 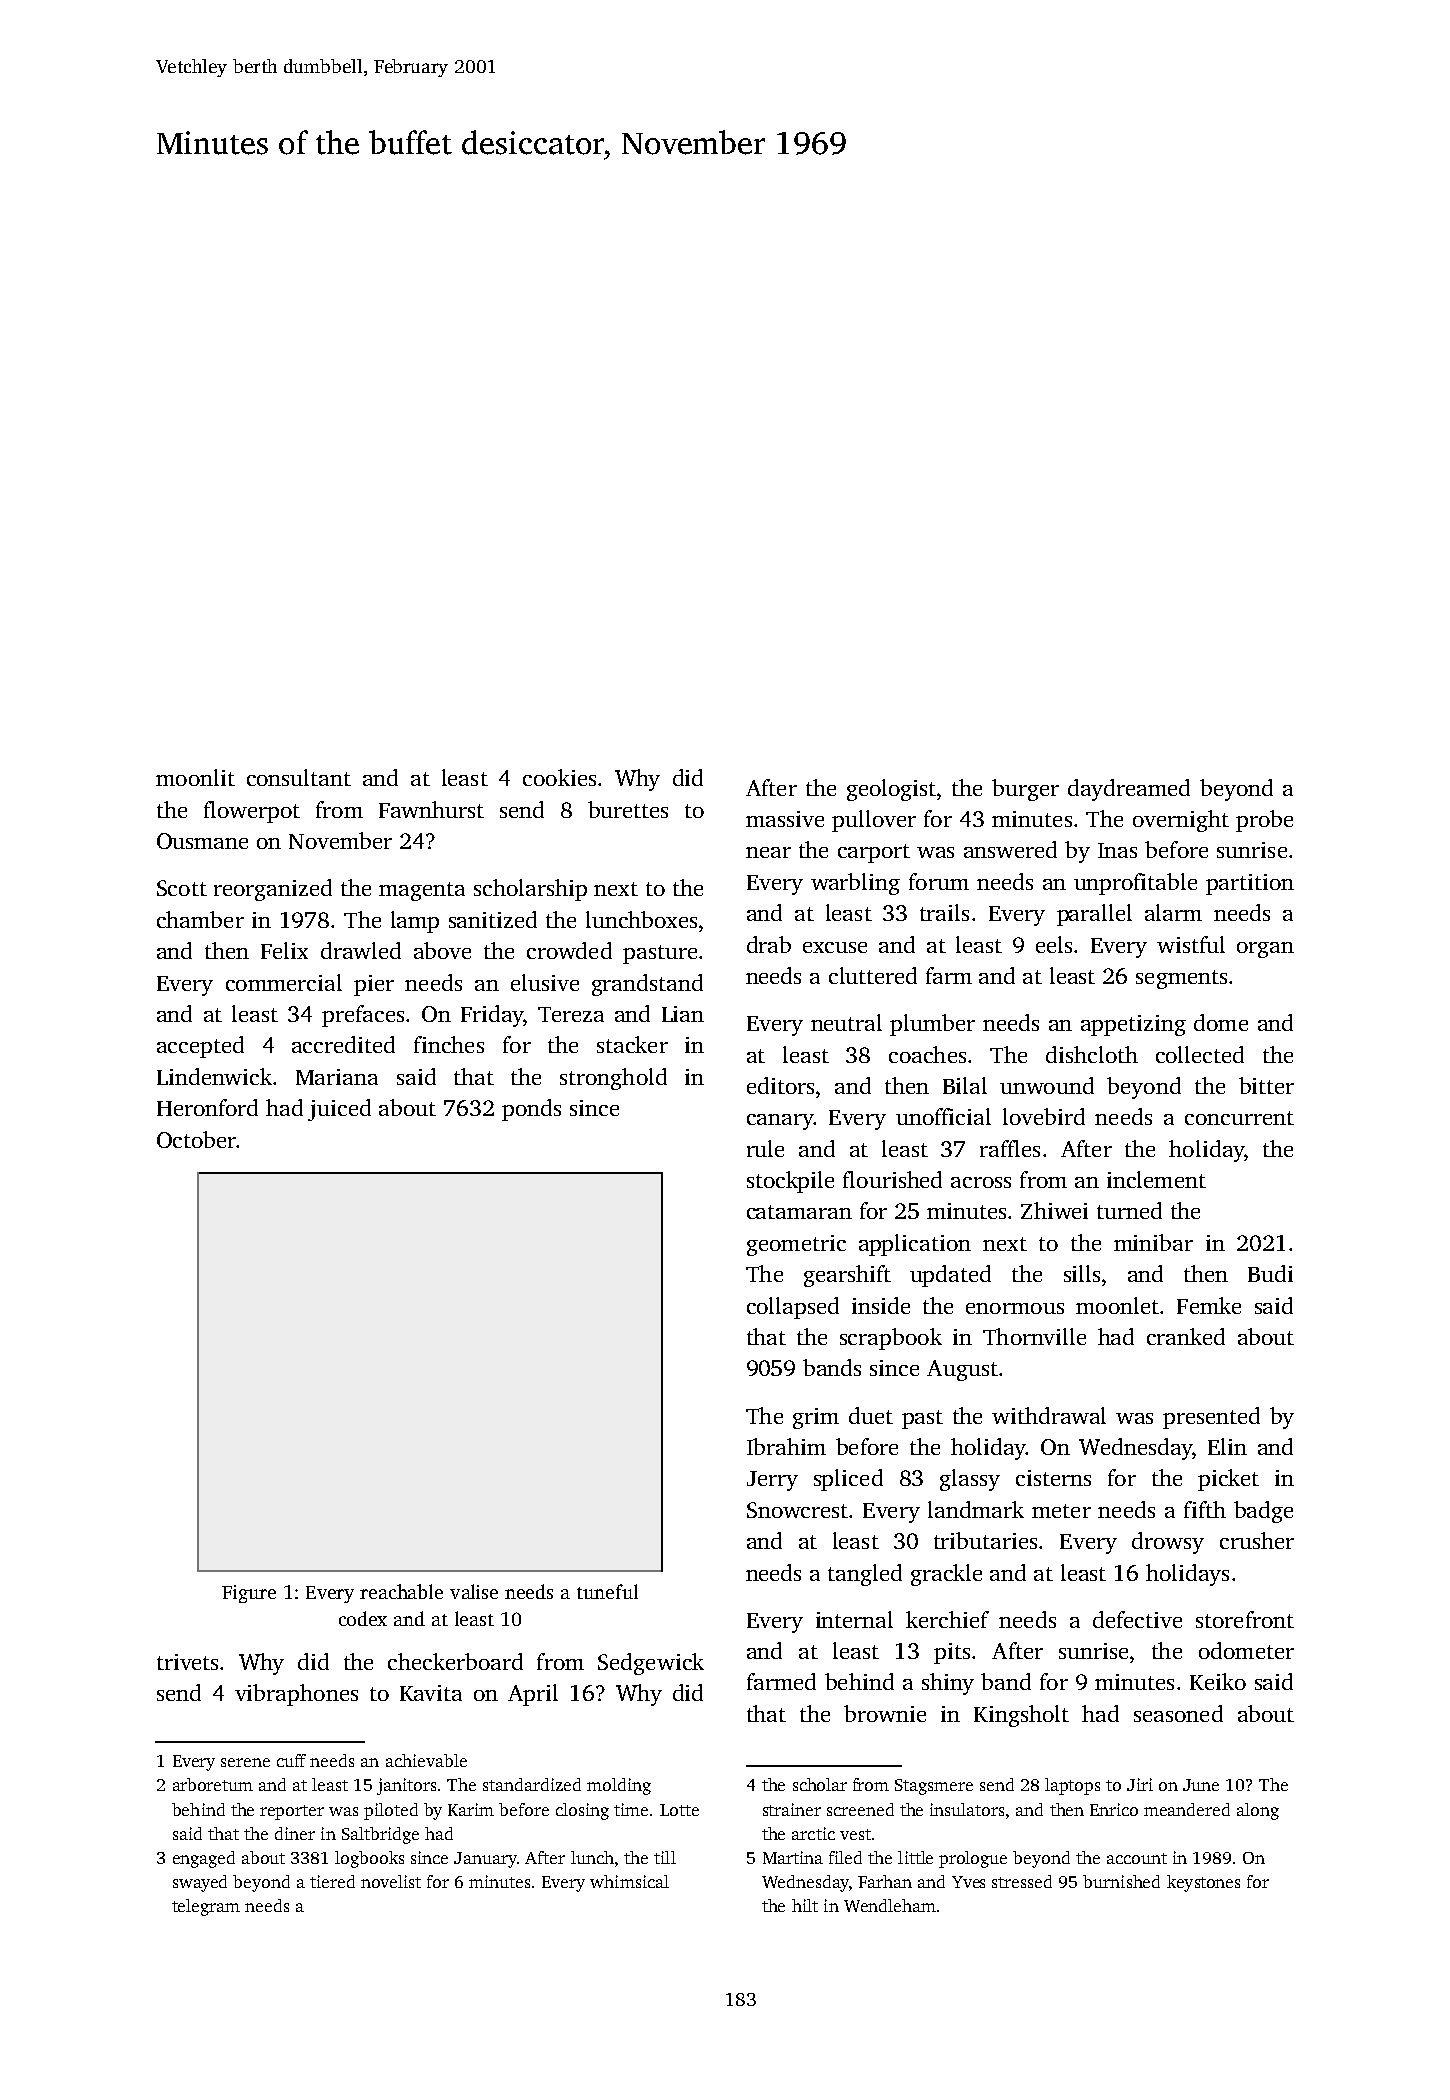 What do you see at coordinates (1181, 979) in the page?
I see `segments` at bounding box center [1181, 979].
